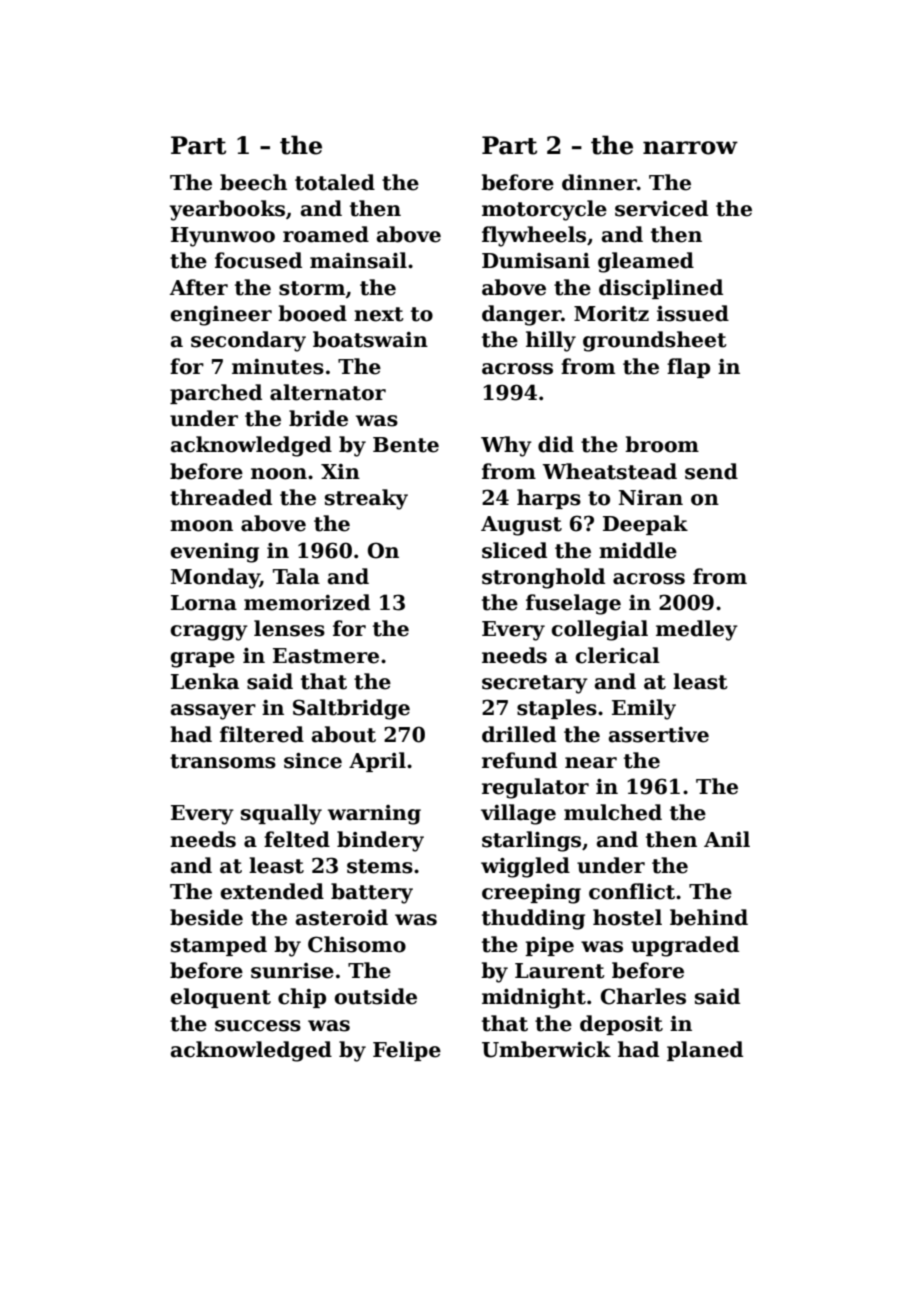 This document has width=924, height=1311. I want to click on parched, so click(216, 394).
